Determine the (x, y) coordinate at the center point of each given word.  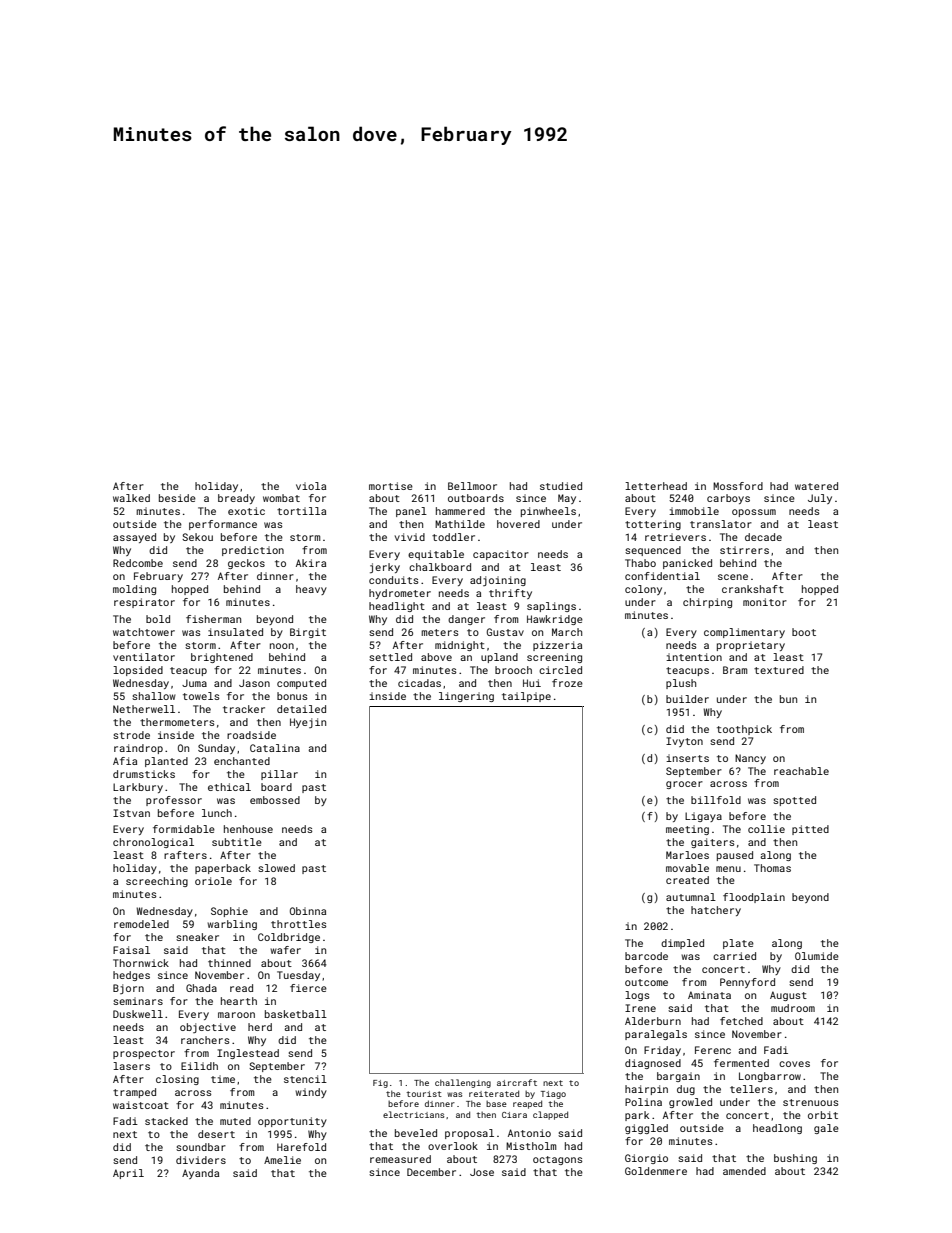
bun (788, 699)
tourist (424, 1094)
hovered (518, 524)
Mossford (738, 486)
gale (826, 1129)
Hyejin (308, 723)
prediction (253, 551)
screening (554, 658)
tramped (134, 1093)
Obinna (308, 911)
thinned (229, 963)
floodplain (754, 898)
